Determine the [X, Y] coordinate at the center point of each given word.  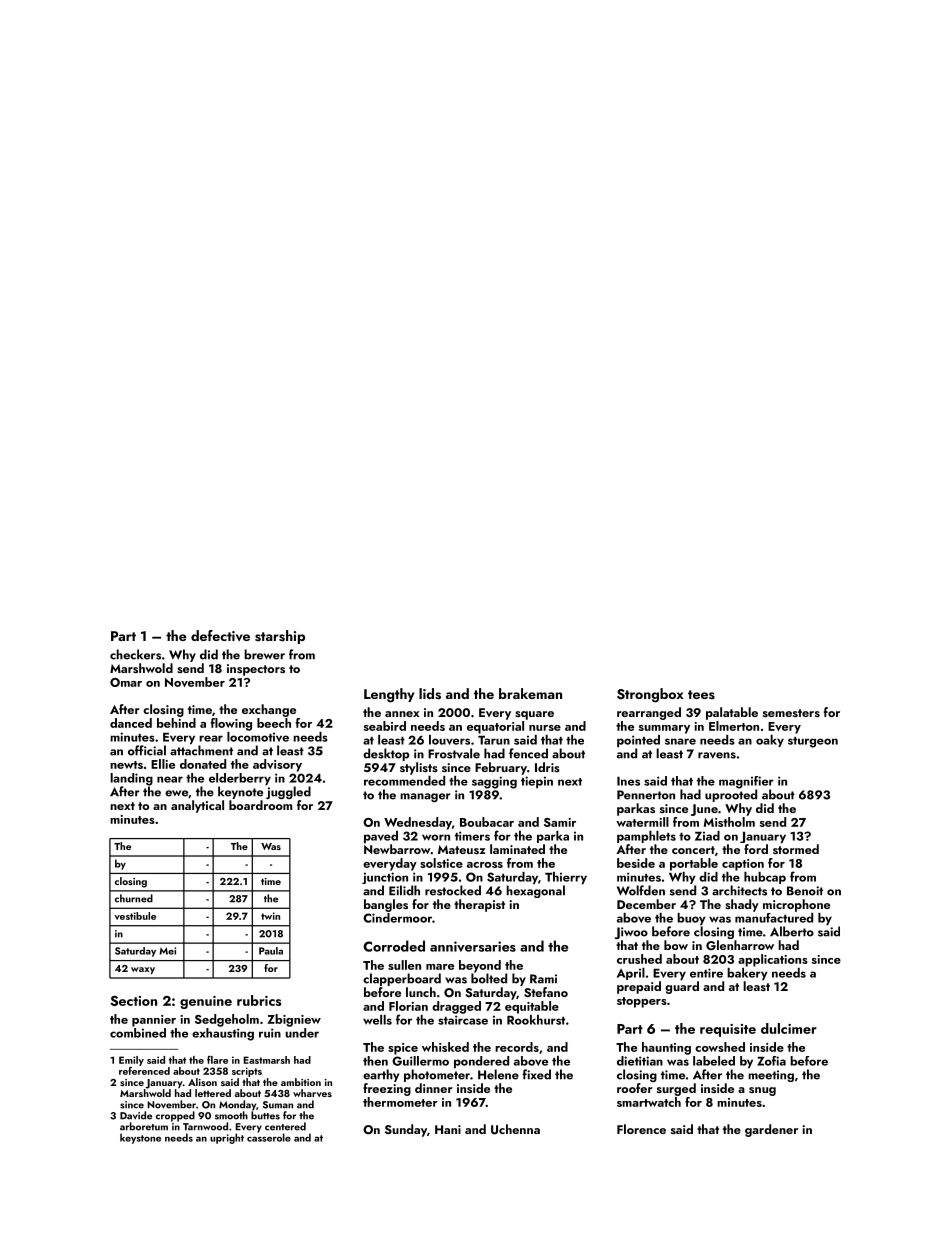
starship [280, 637]
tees [701, 694]
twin [270, 916]
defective [220, 636]
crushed [639, 959]
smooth [231, 1115]
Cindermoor [397, 918]
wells [377, 1020]
